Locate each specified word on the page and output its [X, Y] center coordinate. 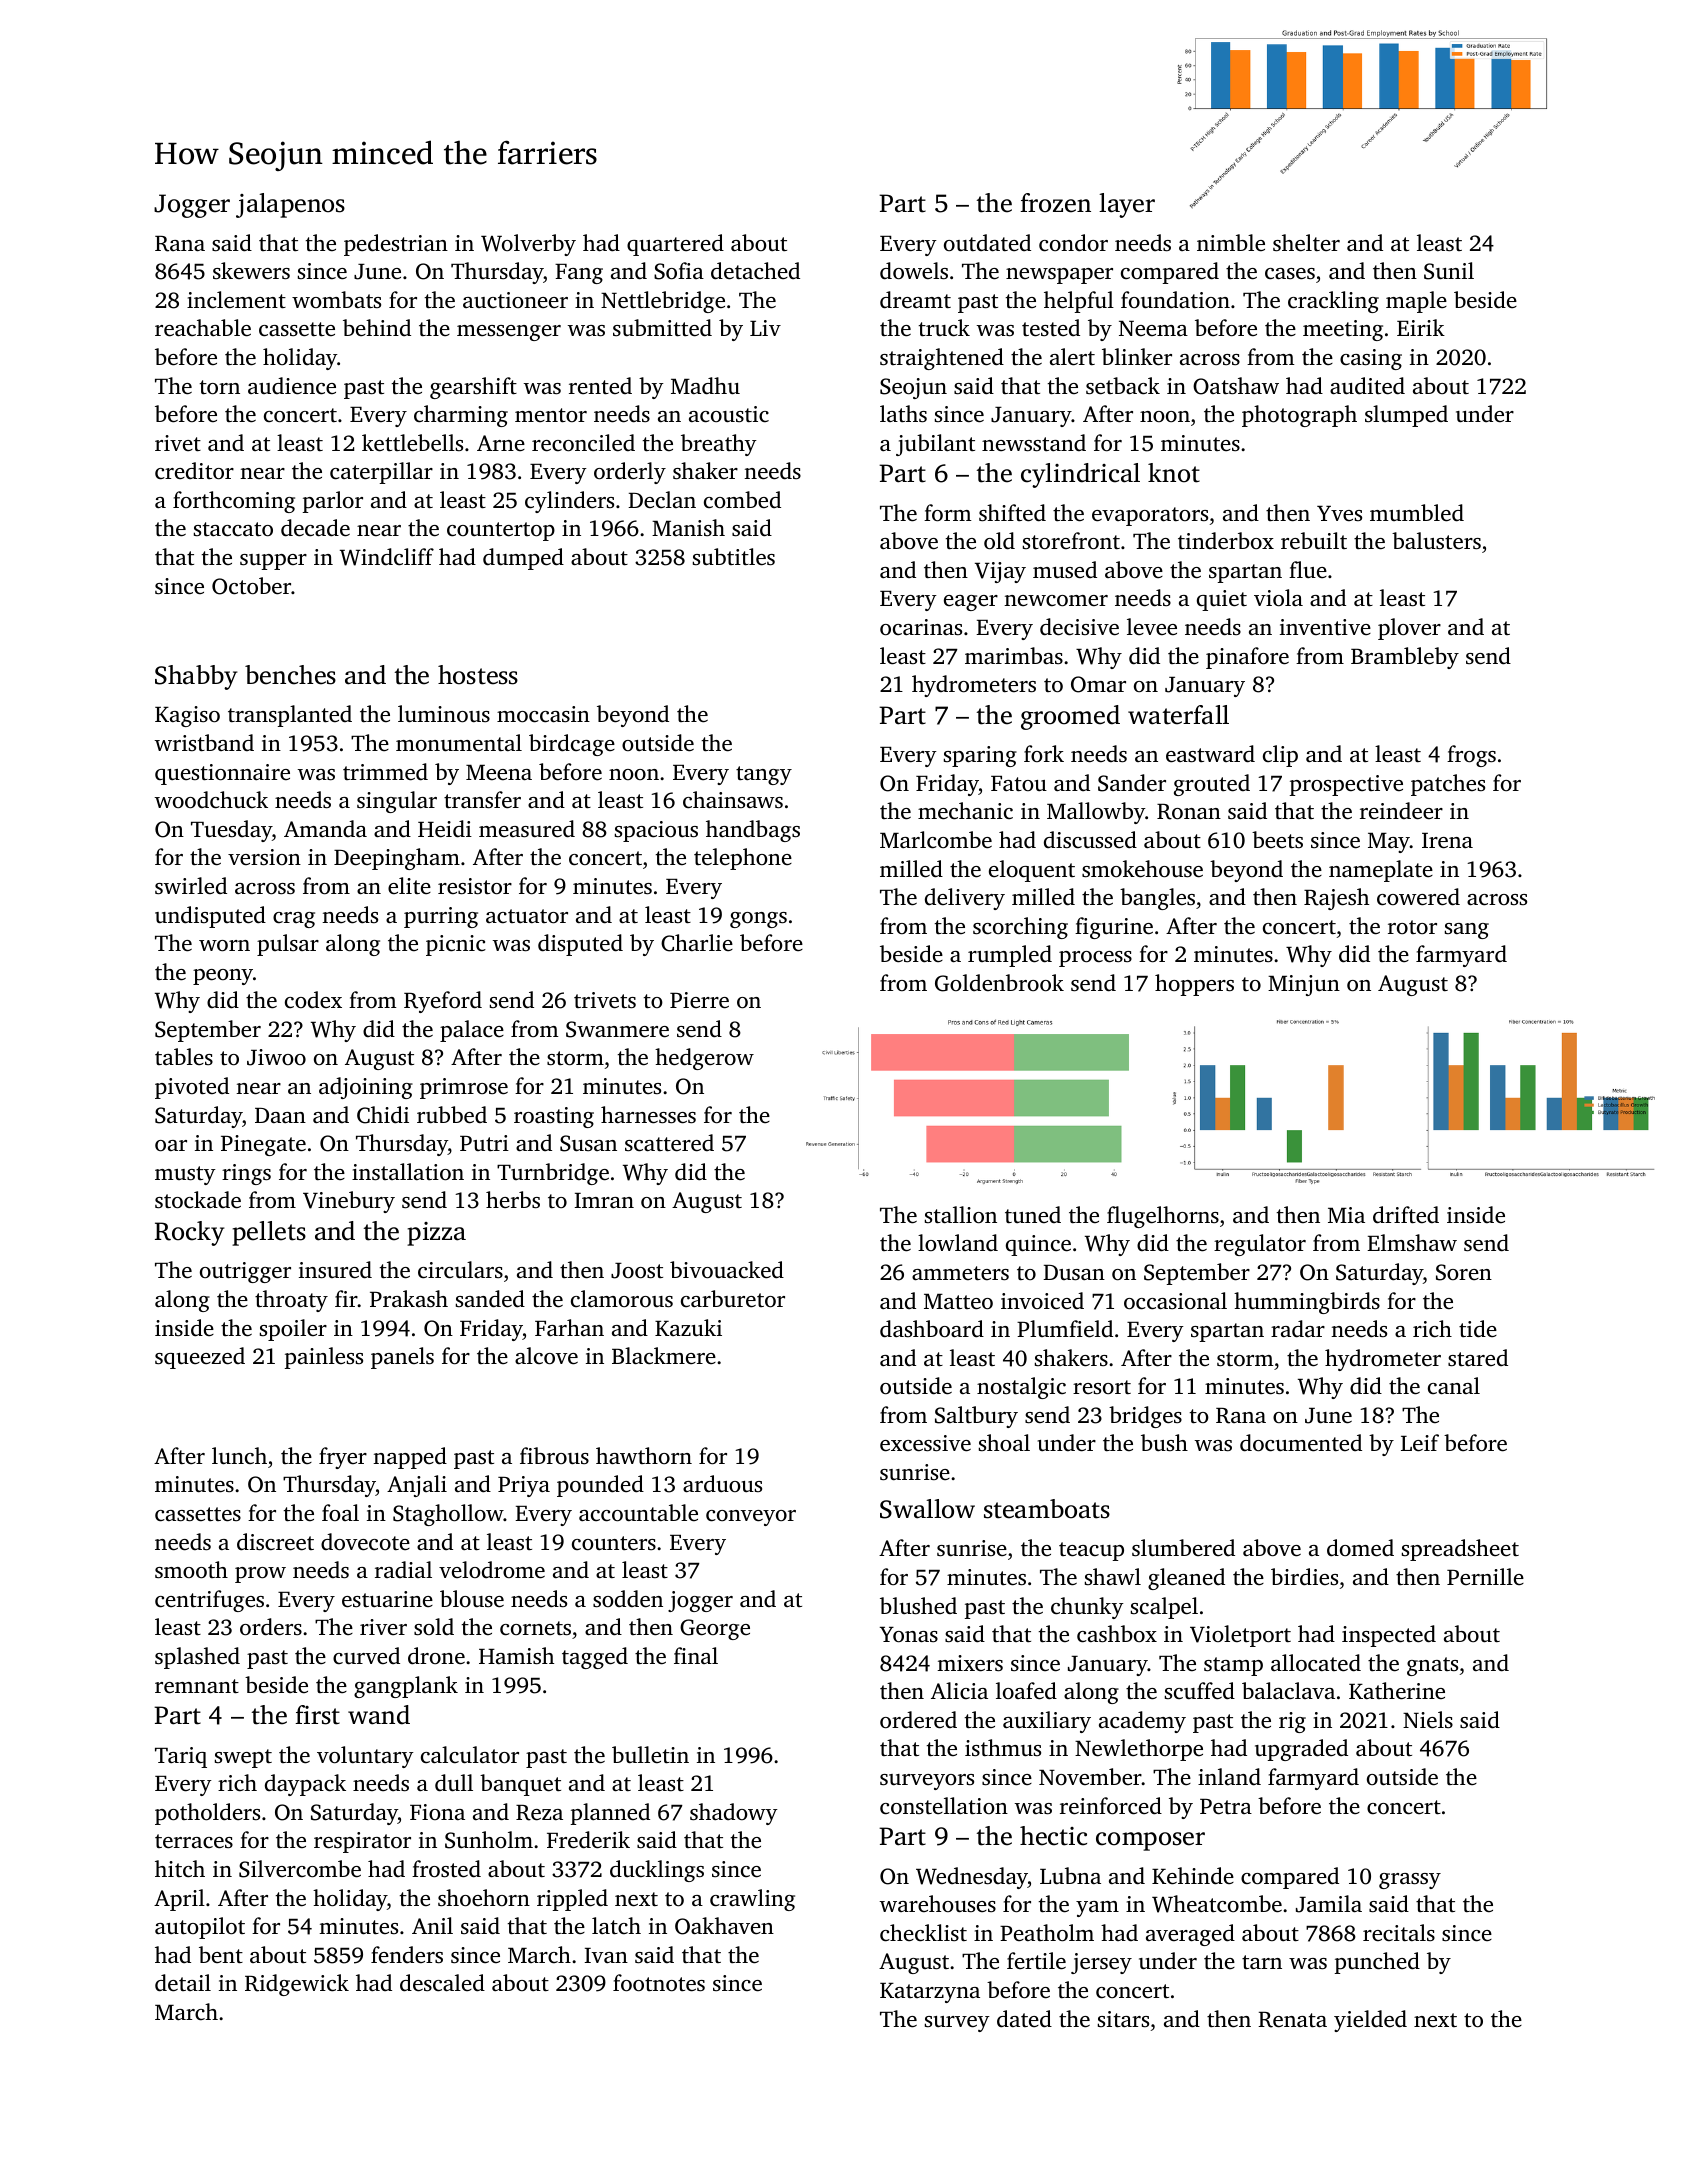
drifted [1406, 1215]
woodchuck [211, 800]
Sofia [679, 271]
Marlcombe [936, 840]
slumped [1406, 416]
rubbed [452, 1115]
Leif [1420, 1443]
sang [1467, 931]
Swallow [927, 1509]
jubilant [935, 445]
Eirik [1421, 327]
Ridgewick [297, 1985]
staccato [233, 529]
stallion [961, 1214]
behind [377, 327]
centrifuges [209, 1601]
